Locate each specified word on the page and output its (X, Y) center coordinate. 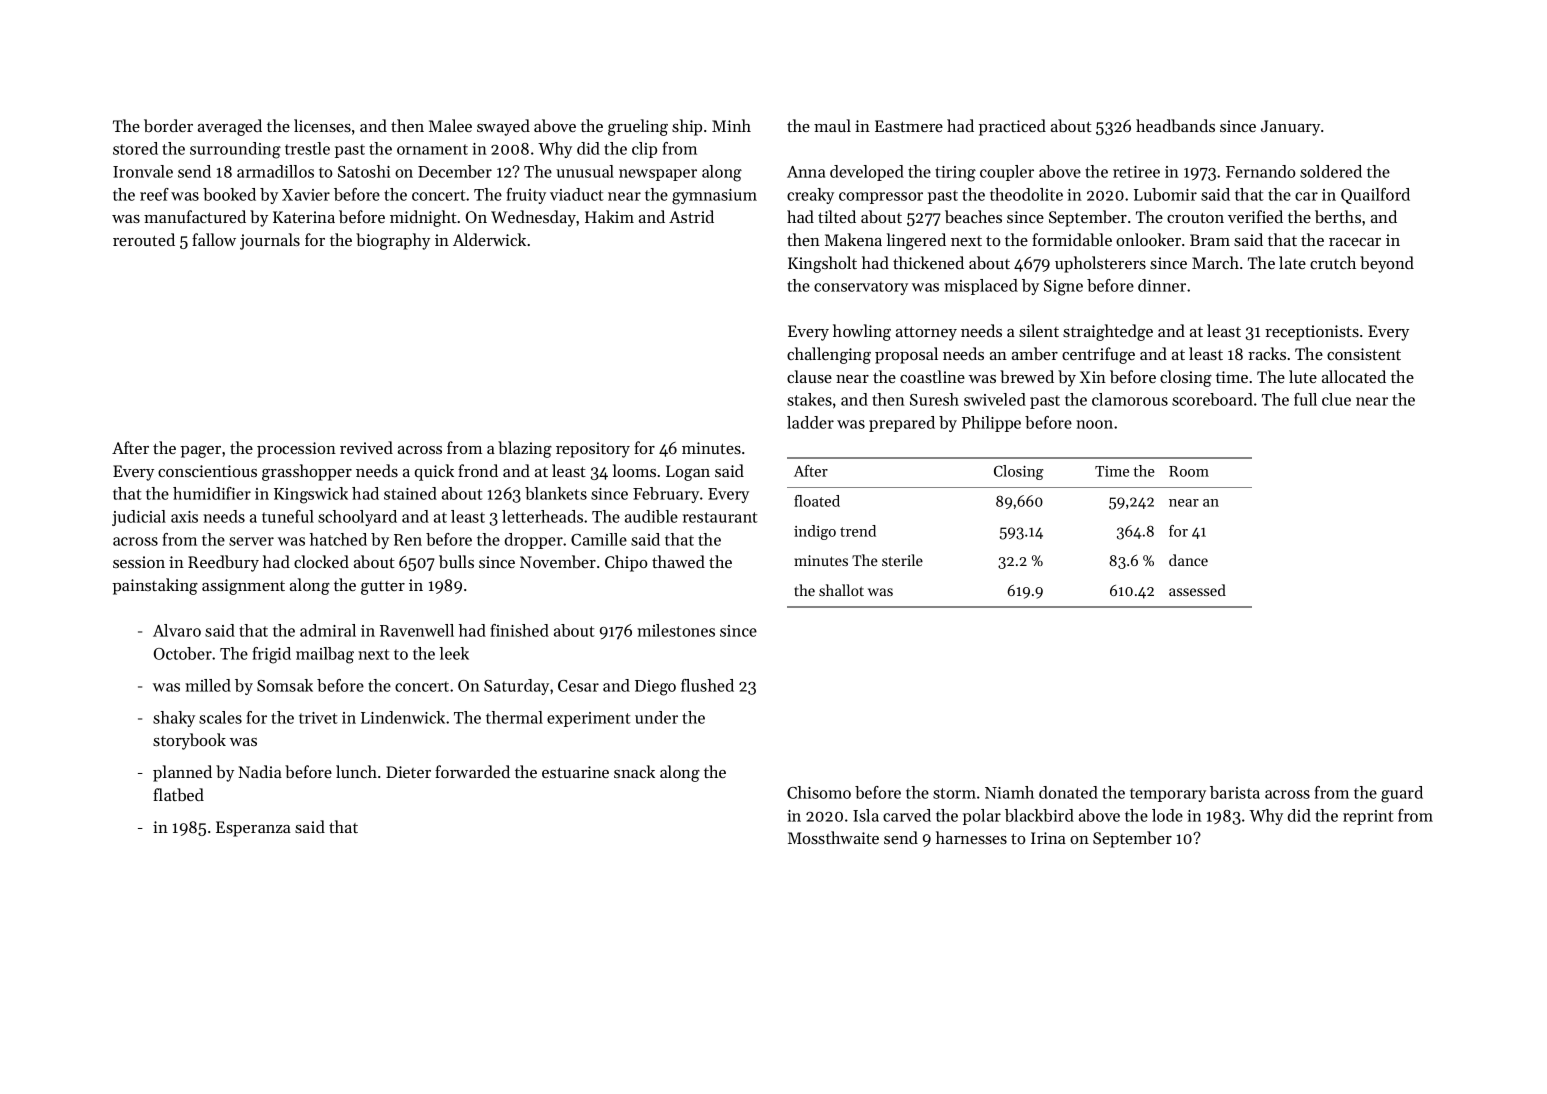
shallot (841, 590)
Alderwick (489, 239)
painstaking (155, 586)
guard (1402, 794)
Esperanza (253, 829)
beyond (1387, 264)
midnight (423, 218)
